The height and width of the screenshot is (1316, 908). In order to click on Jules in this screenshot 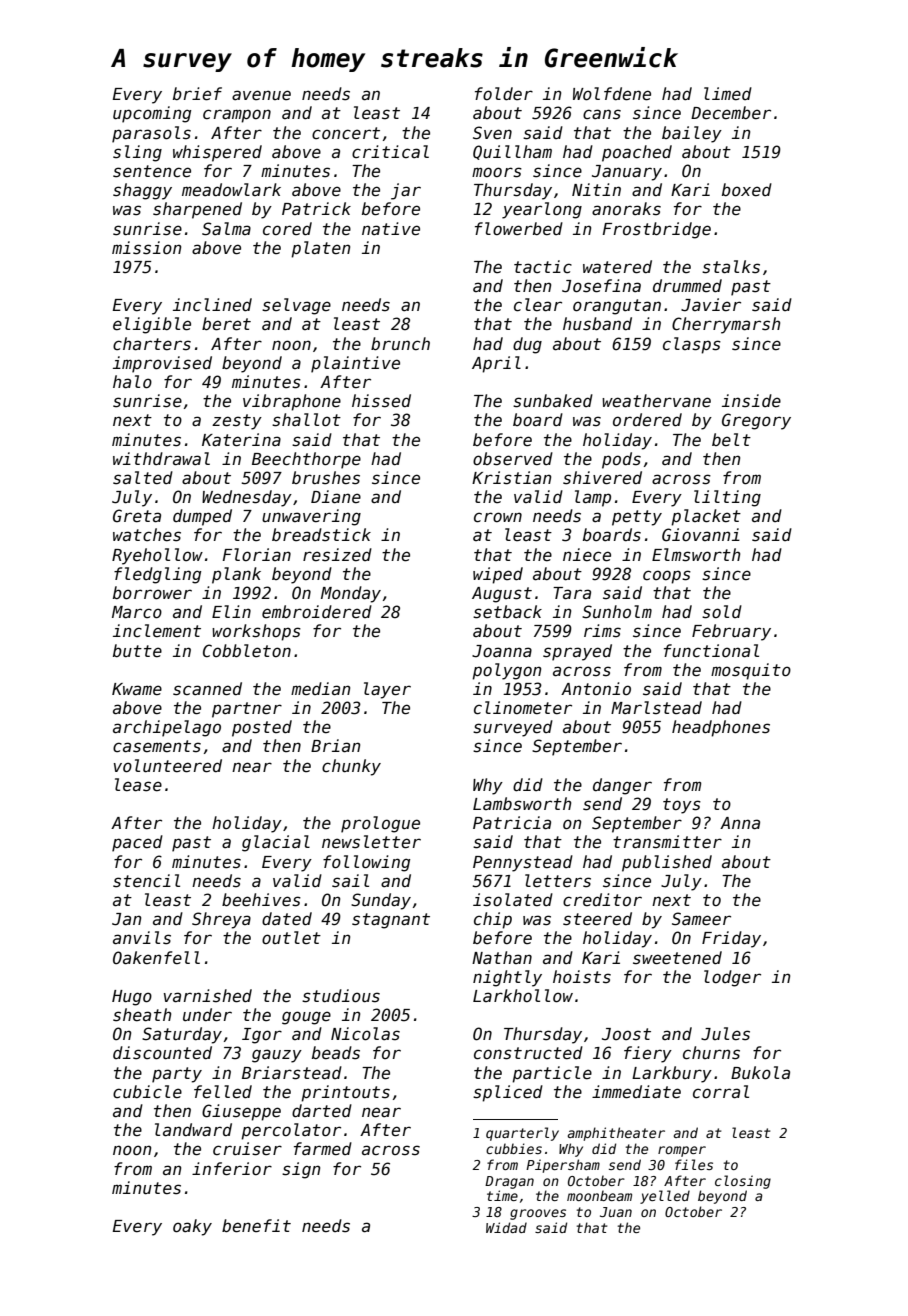, I will do `click(725, 1034)`.
